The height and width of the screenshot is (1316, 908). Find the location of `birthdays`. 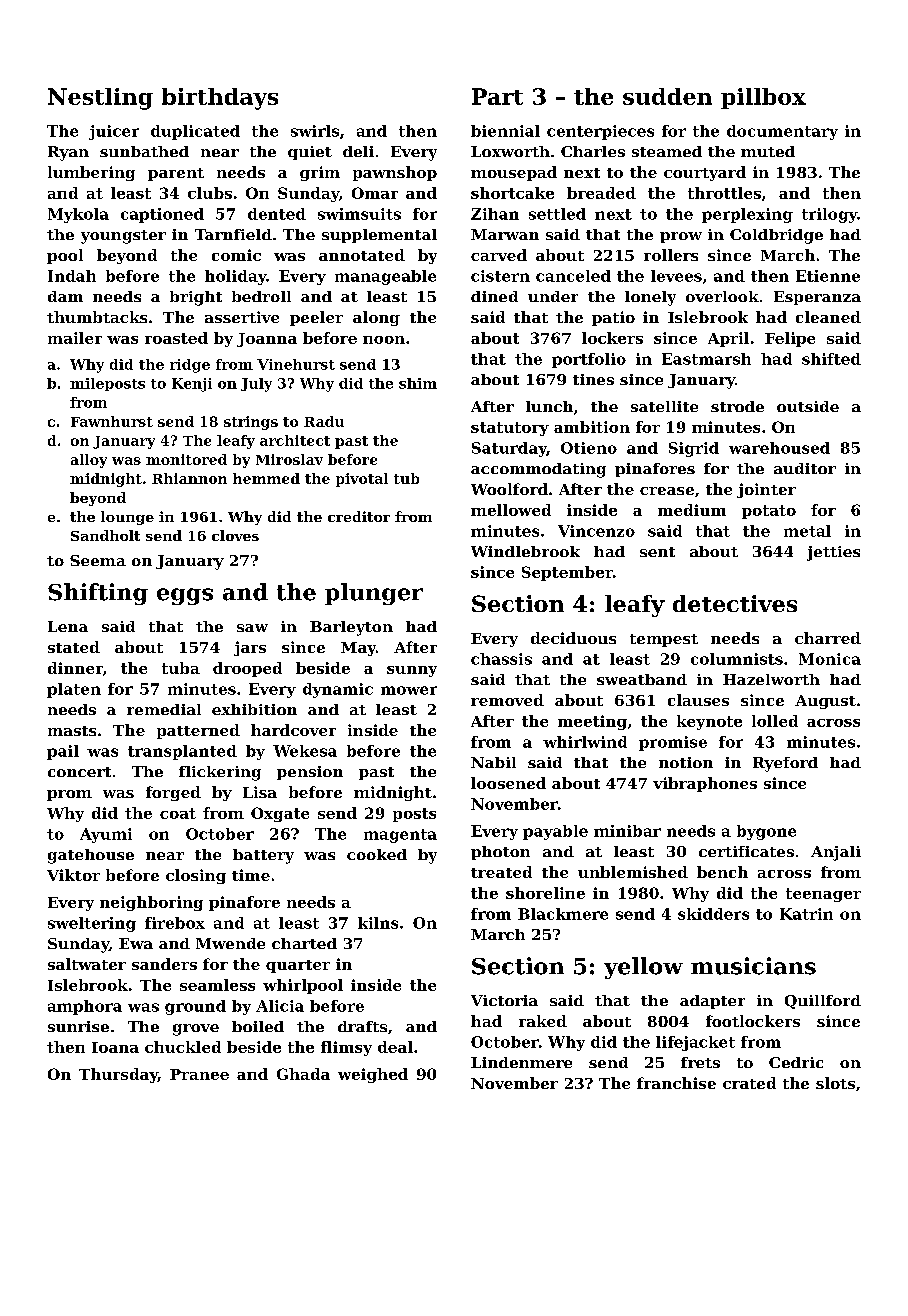

birthdays is located at coordinates (220, 99).
